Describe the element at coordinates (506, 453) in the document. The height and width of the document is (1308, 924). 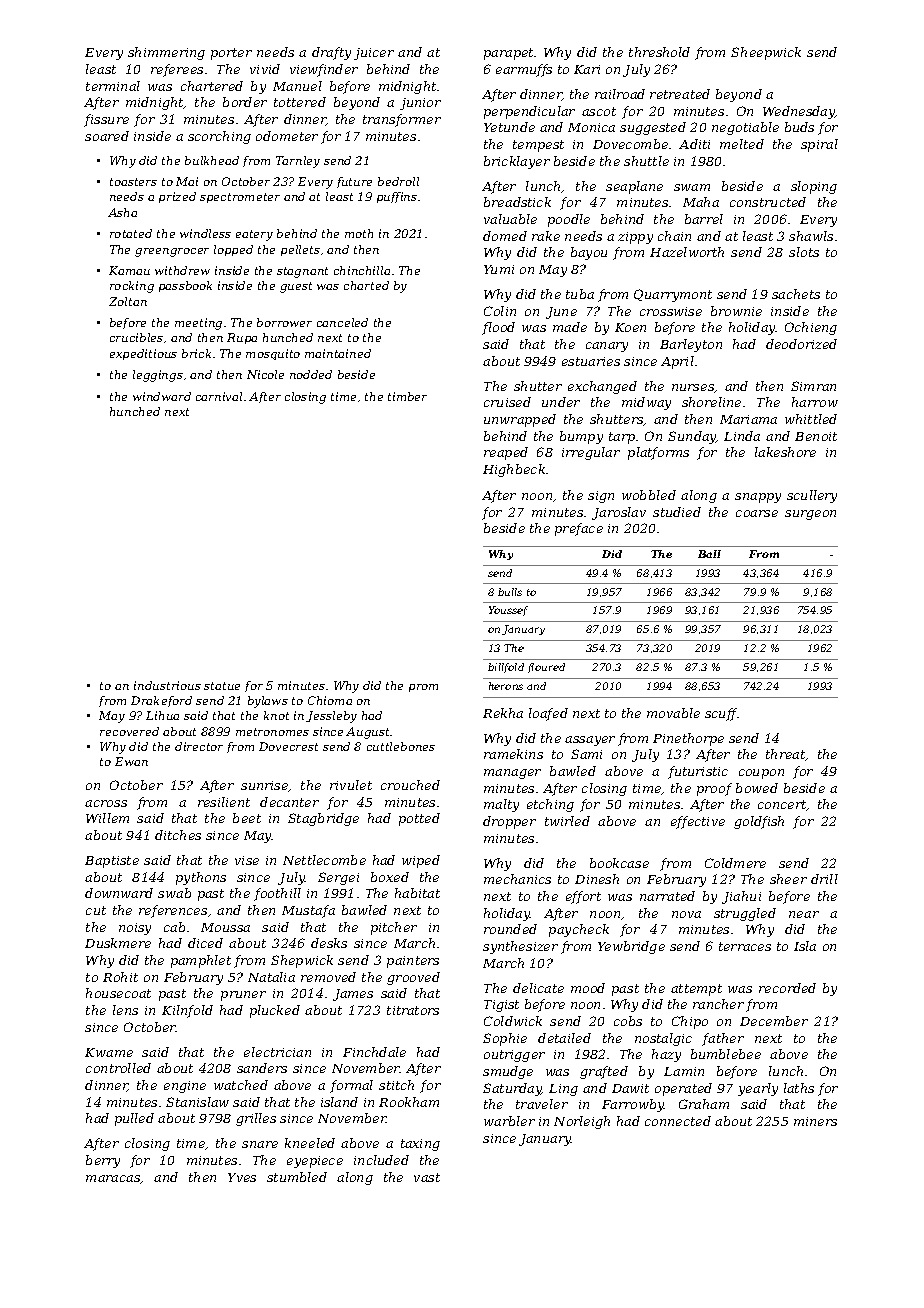
I see `reaped` at that location.
